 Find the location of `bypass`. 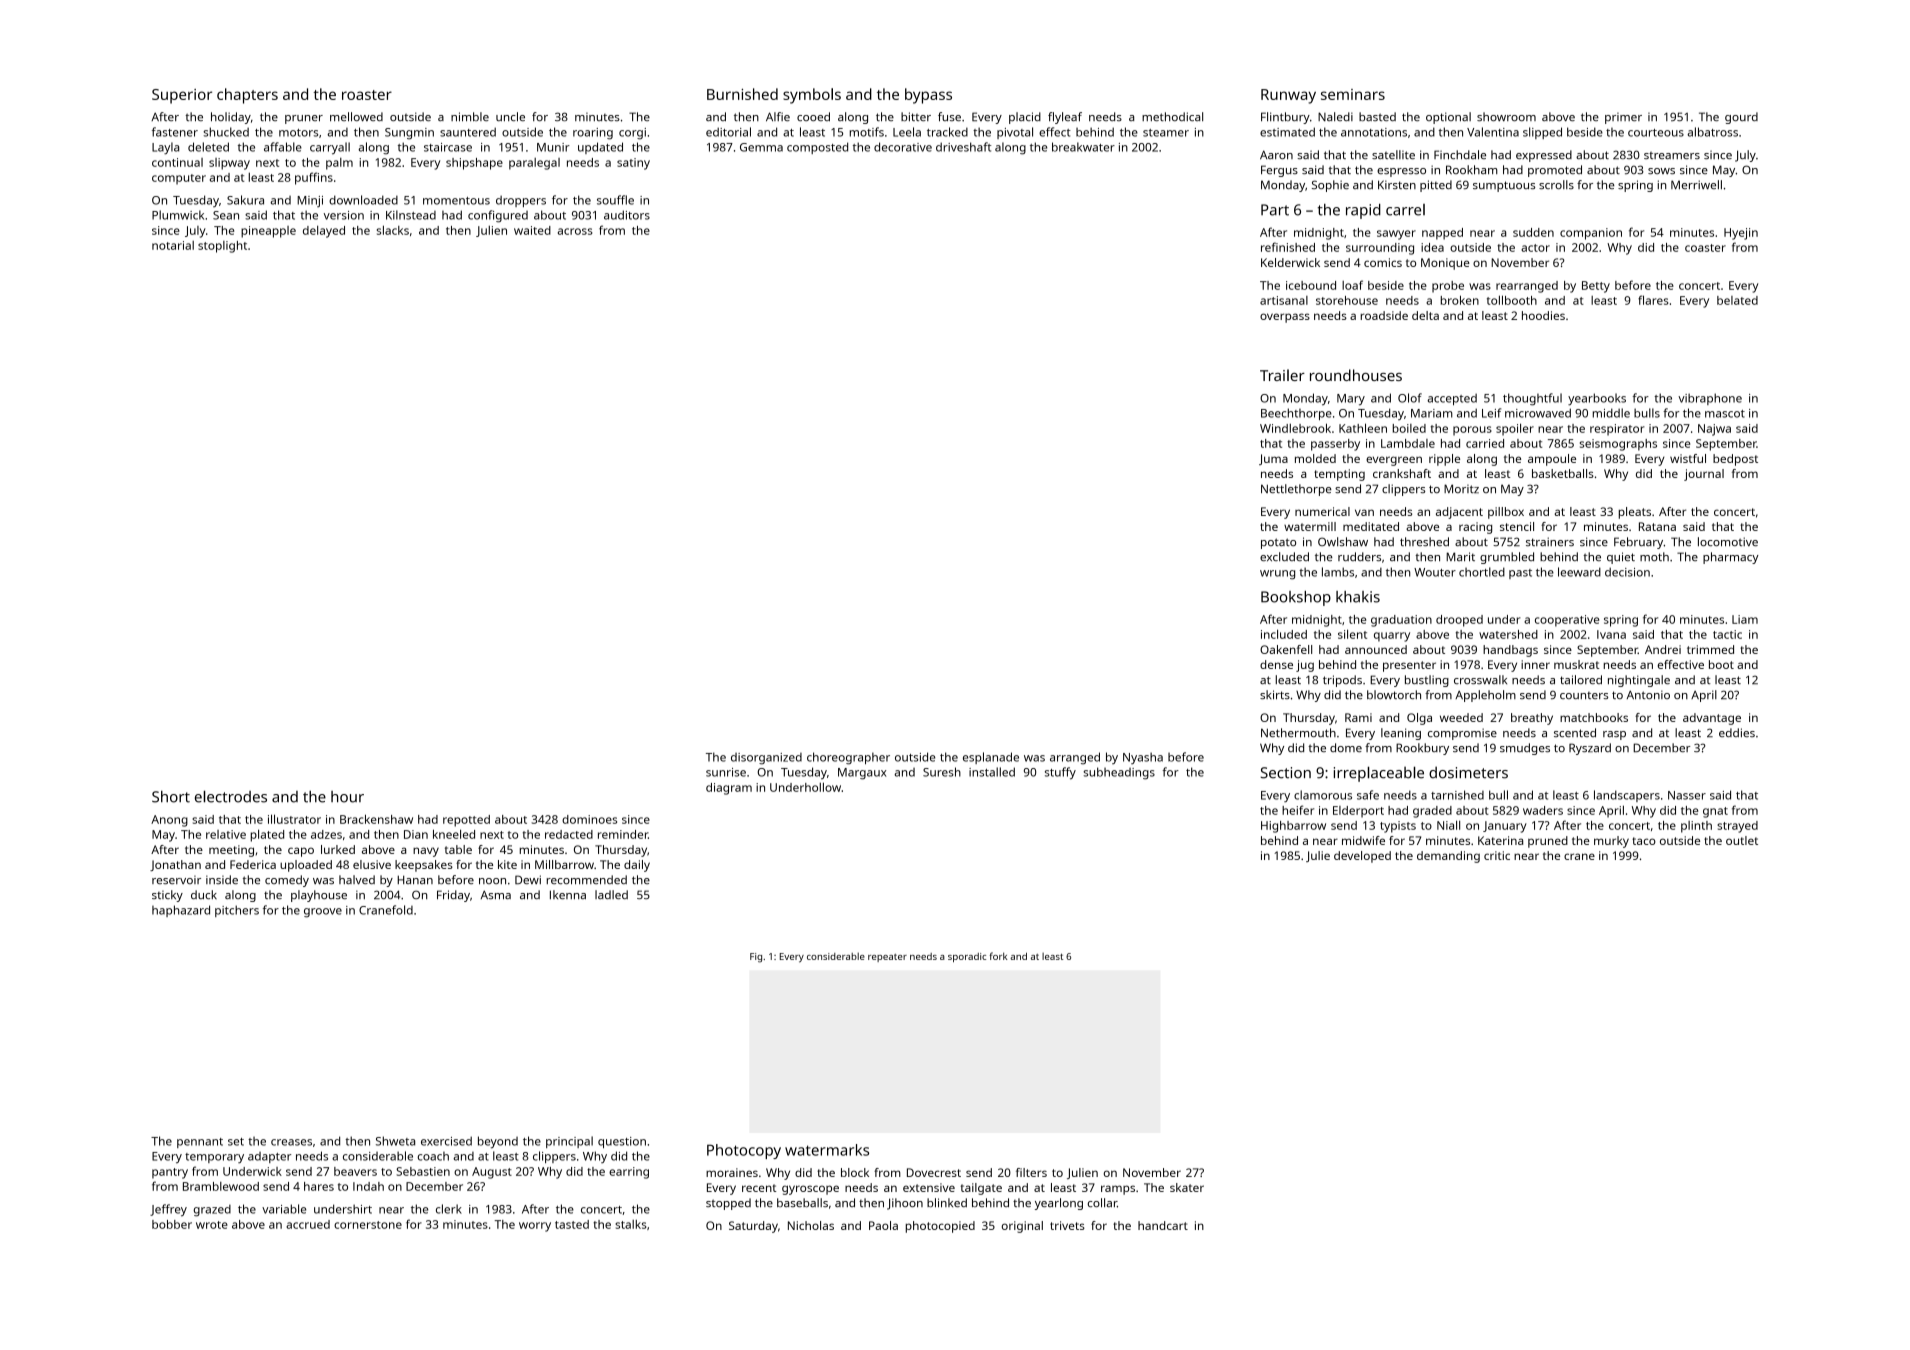

bypass is located at coordinates (928, 96).
